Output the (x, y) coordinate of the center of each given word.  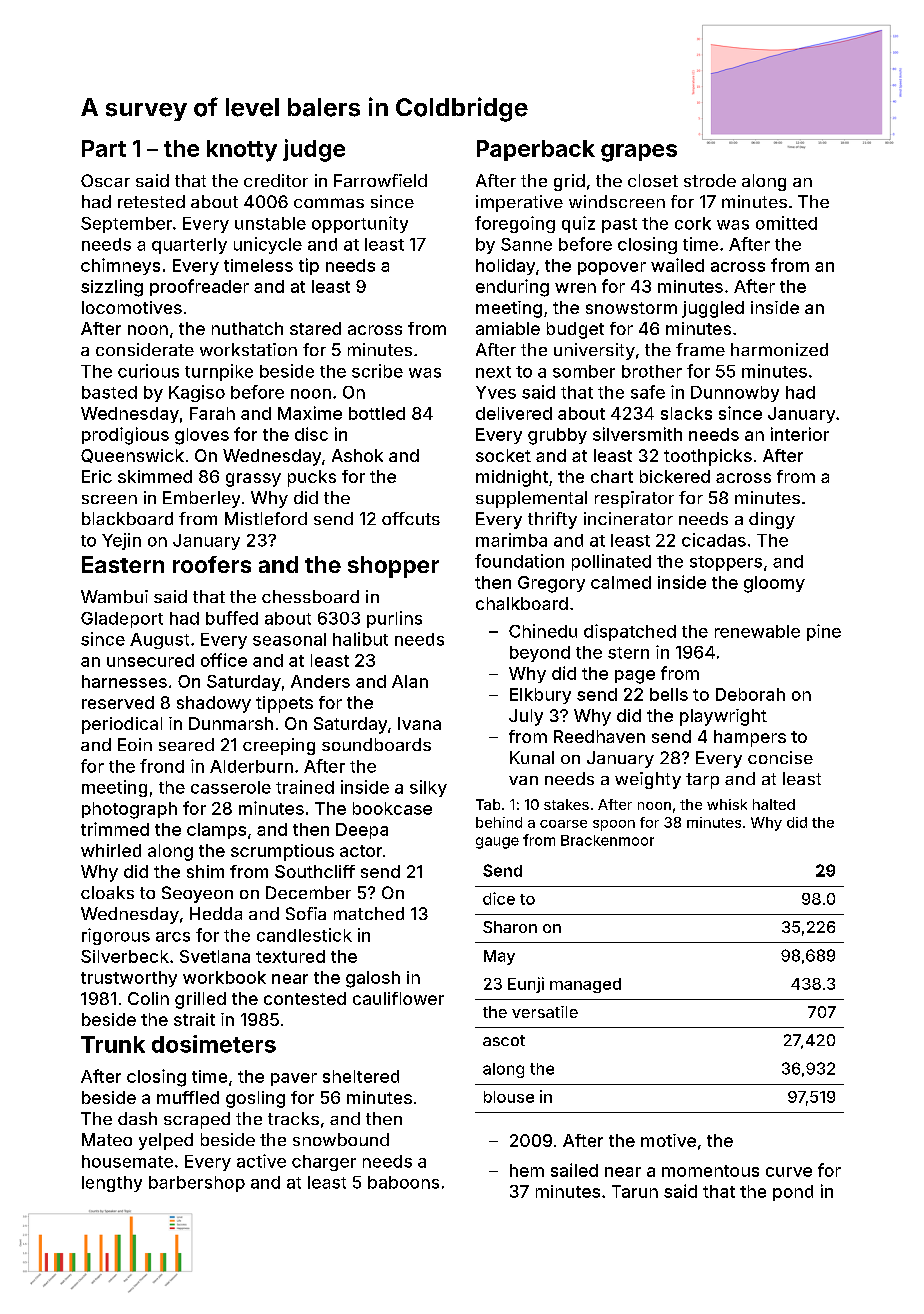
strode (710, 180)
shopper (393, 567)
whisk (727, 804)
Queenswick (132, 456)
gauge (497, 843)
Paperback (536, 150)
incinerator (628, 518)
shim (205, 871)
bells (669, 694)
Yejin (121, 541)
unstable (270, 223)
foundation (519, 561)
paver (294, 1079)
